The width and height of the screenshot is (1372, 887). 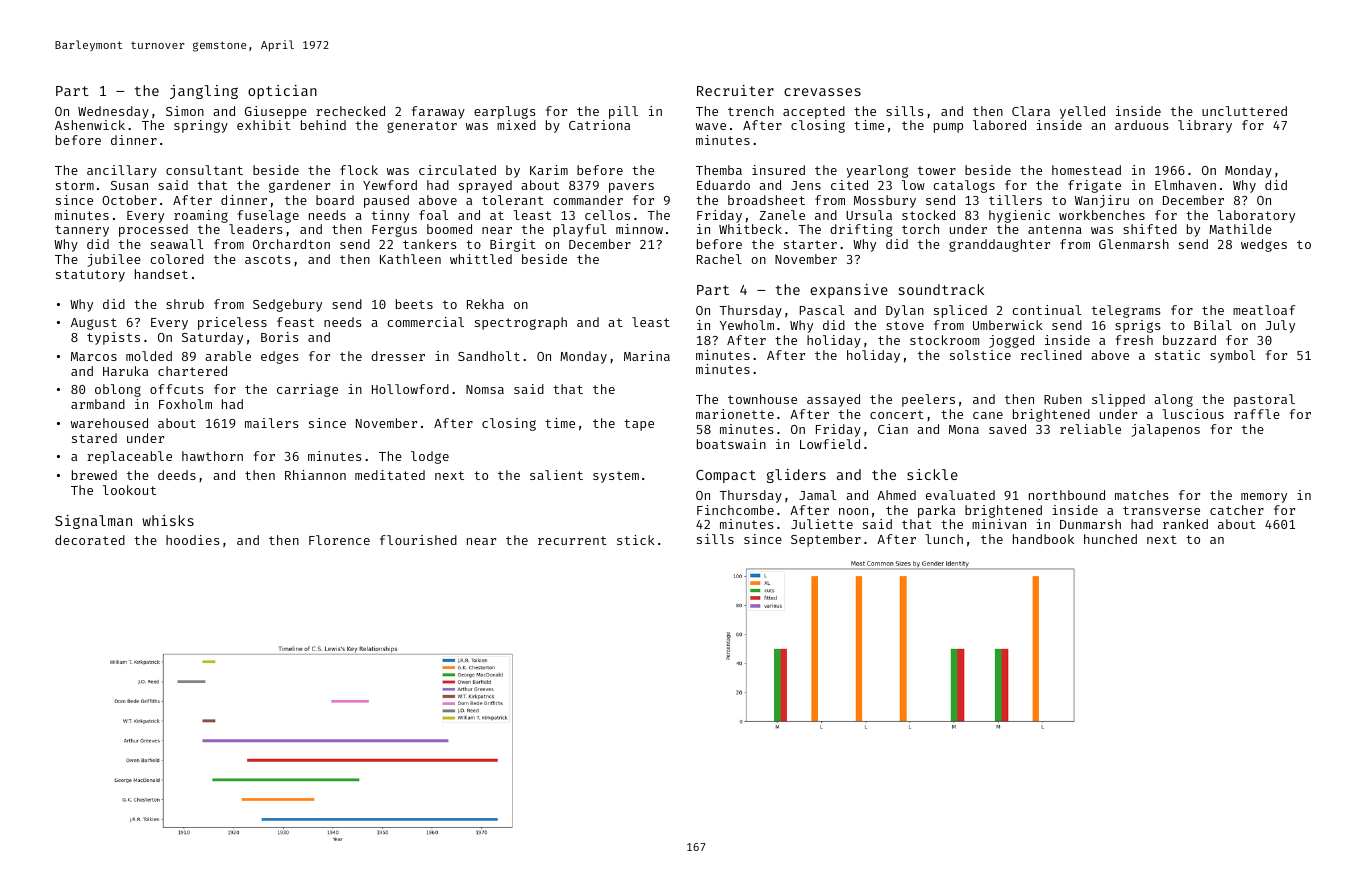 I want to click on Marina, so click(x=647, y=356).
